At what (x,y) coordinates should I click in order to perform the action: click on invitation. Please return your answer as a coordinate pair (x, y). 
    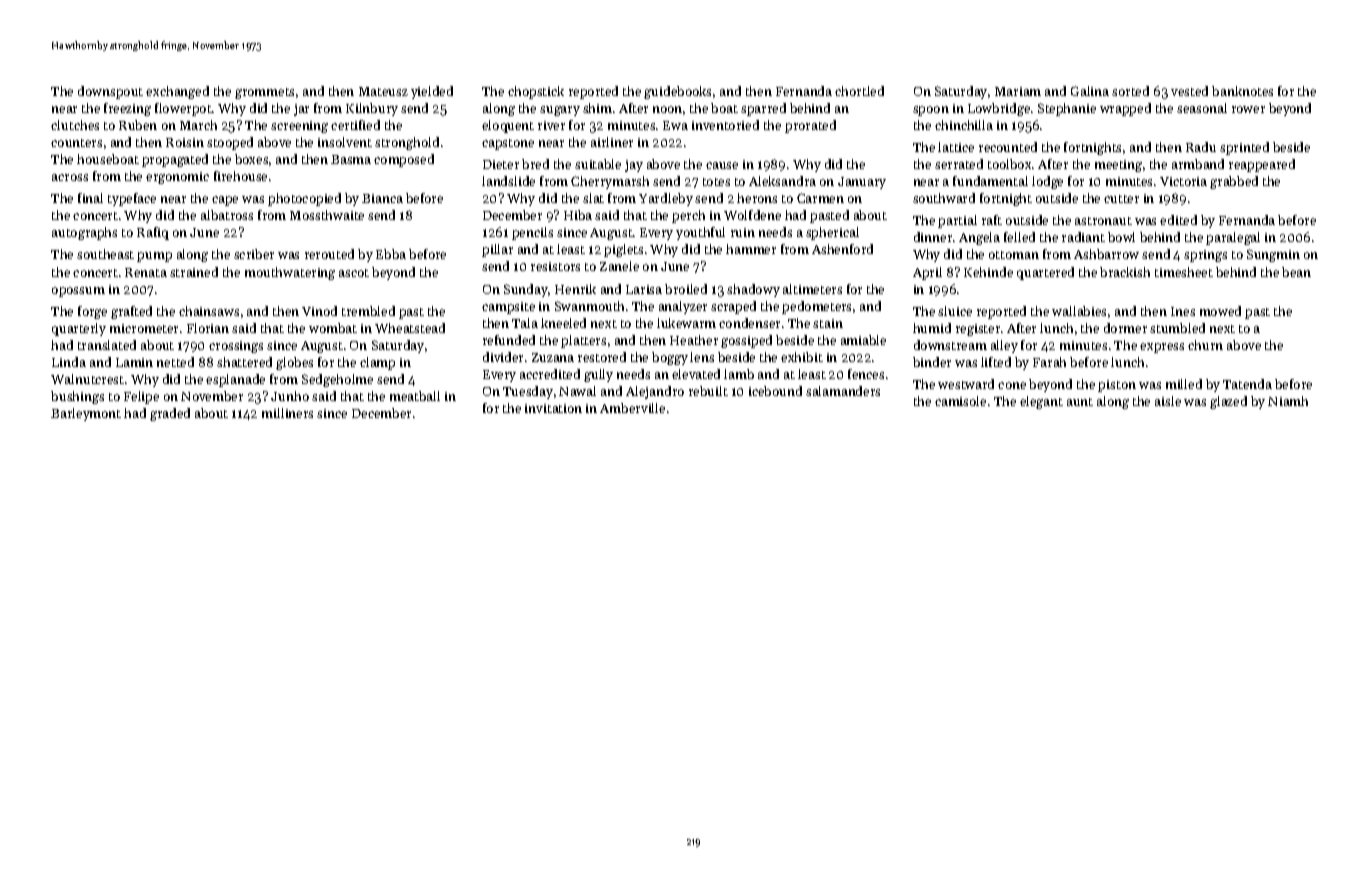
    Looking at the image, I should click on (553, 408).
